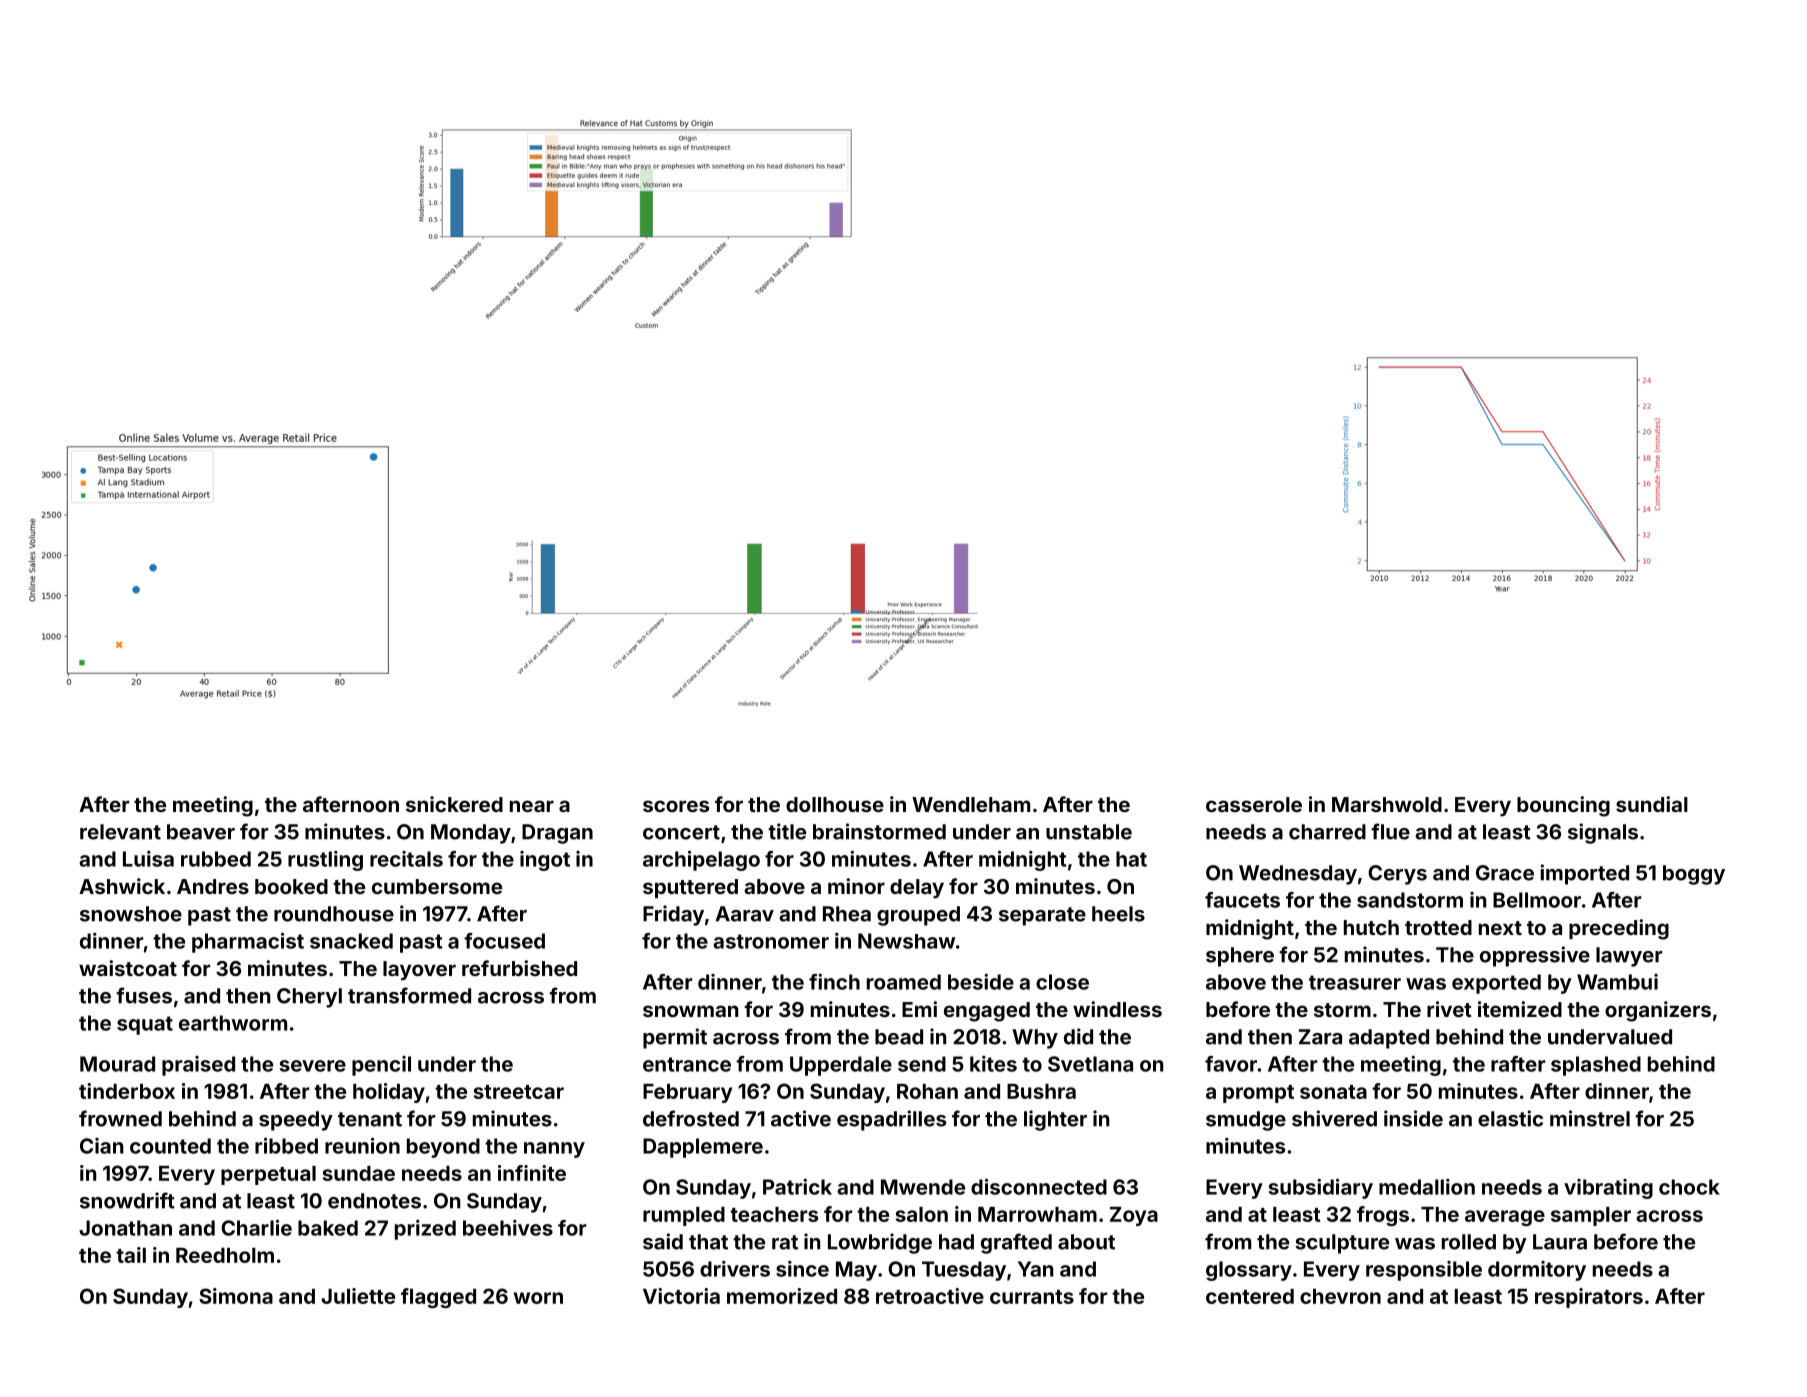 Image resolution: width=1807 pixels, height=1397 pixels. What do you see at coordinates (891, 1120) in the screenshot?
I see `espadrilles` at bounding box center [891, 1120].
